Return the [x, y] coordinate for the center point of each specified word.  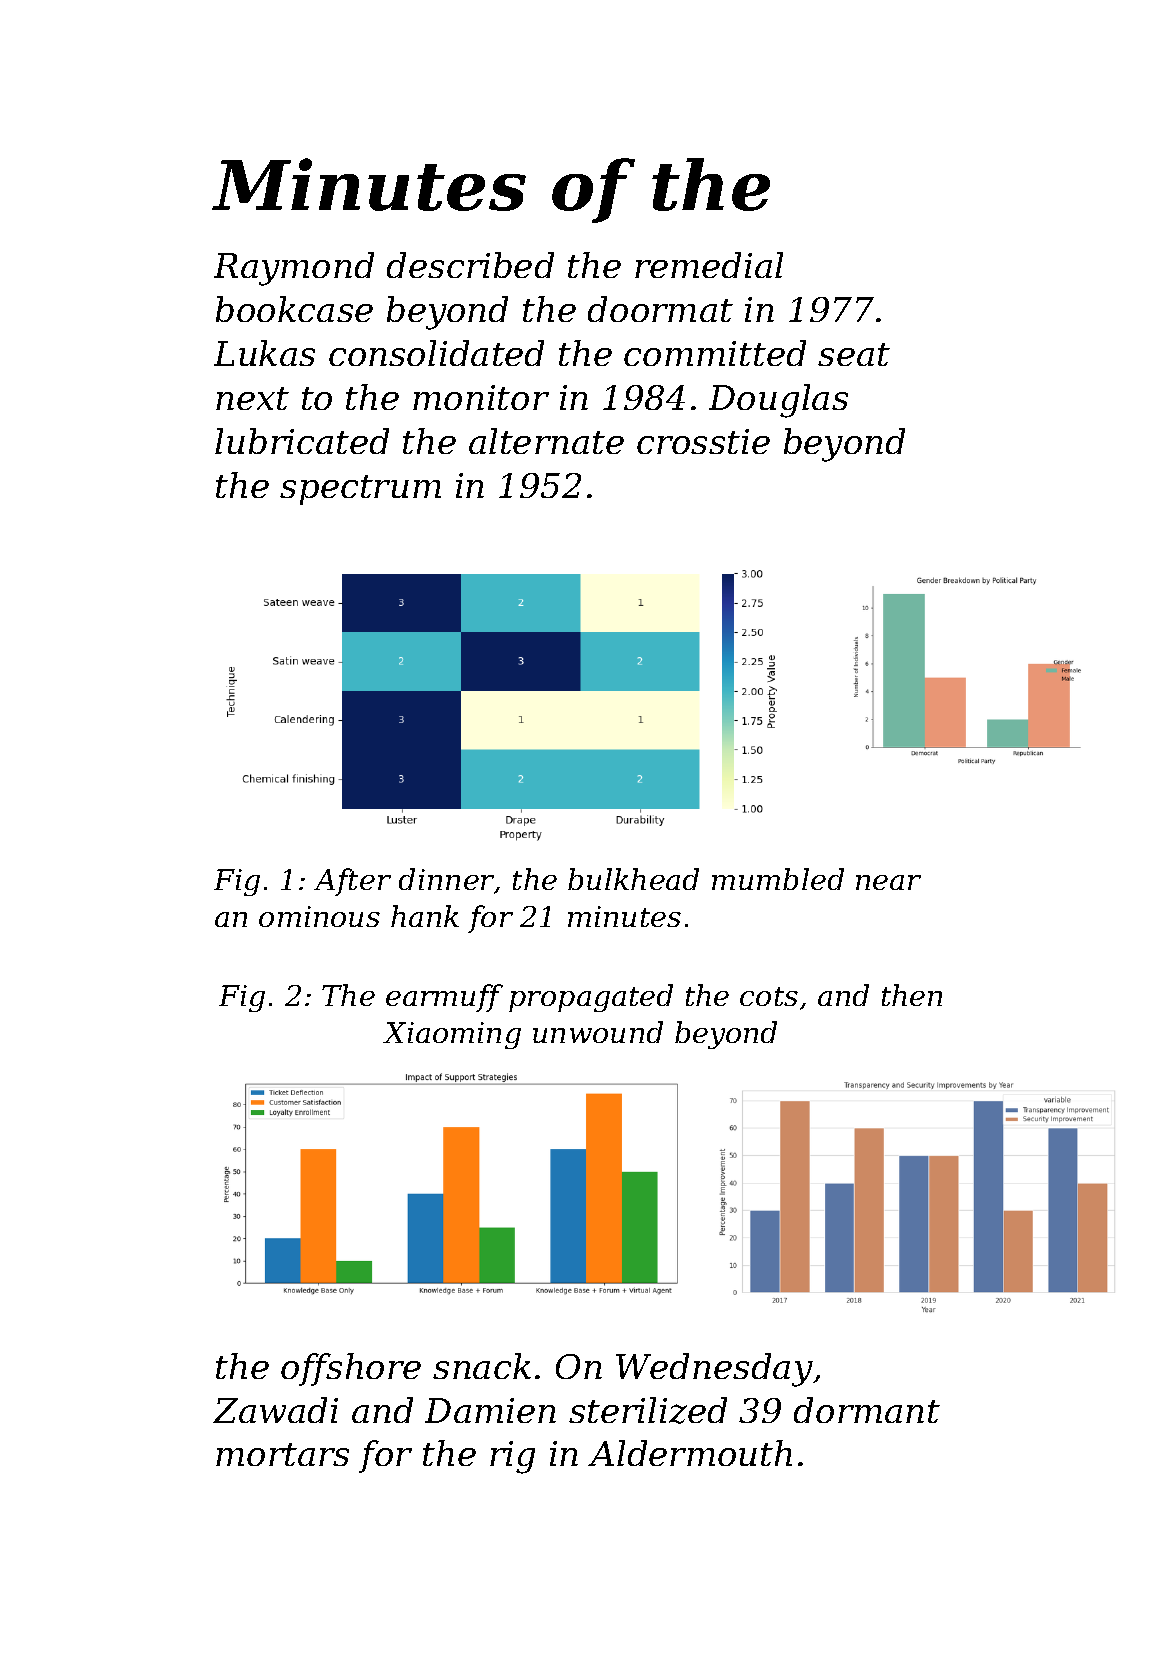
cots [769, 996]
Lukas [264, 353]
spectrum [360, 490]
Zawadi [275, 1410]
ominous [319, 916]
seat [854, 354]
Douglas [778, 401]
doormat [660, 309]
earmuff [444, 998]
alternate [546, 441]
